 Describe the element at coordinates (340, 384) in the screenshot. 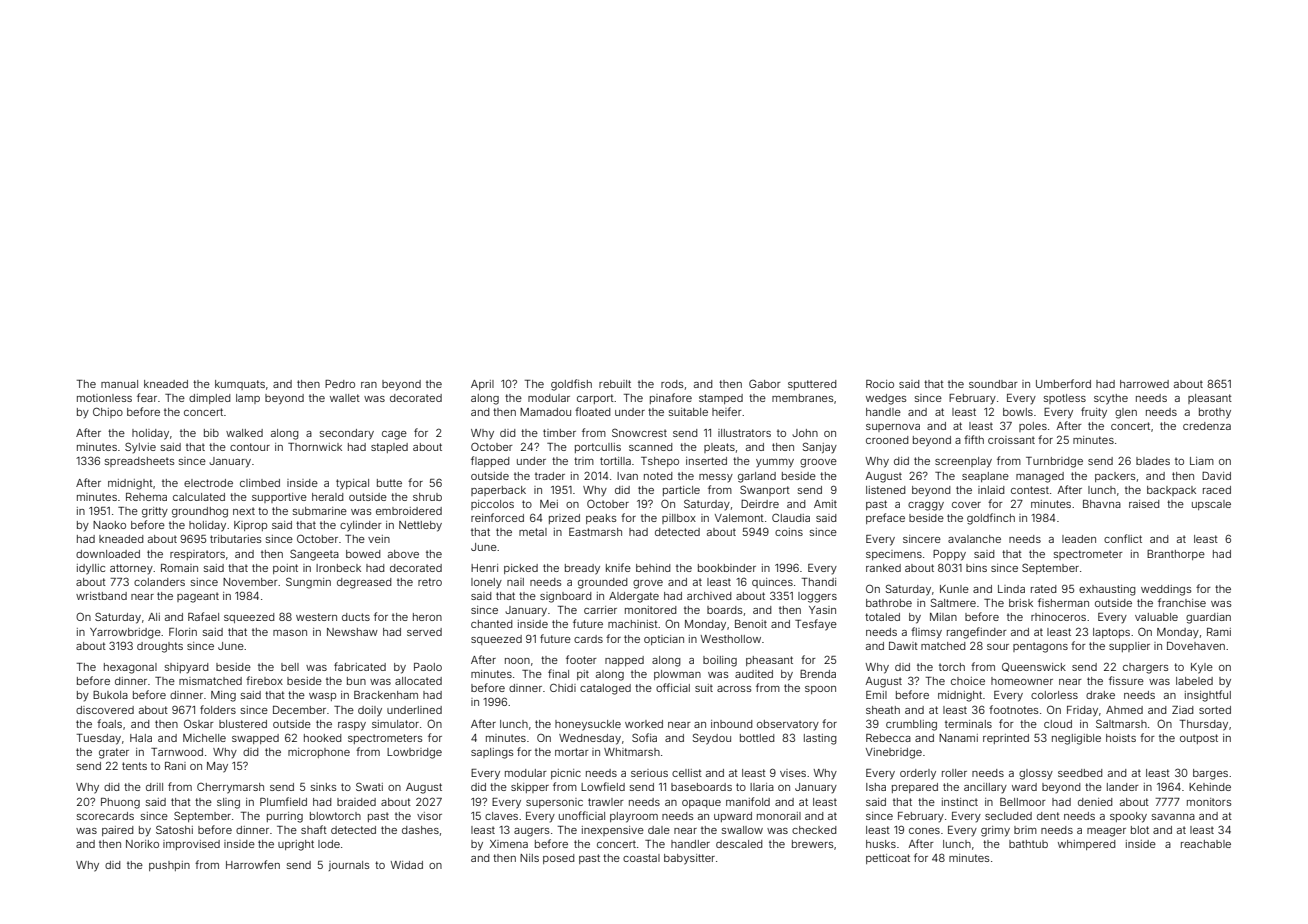

I see `Pedro` at that location.
